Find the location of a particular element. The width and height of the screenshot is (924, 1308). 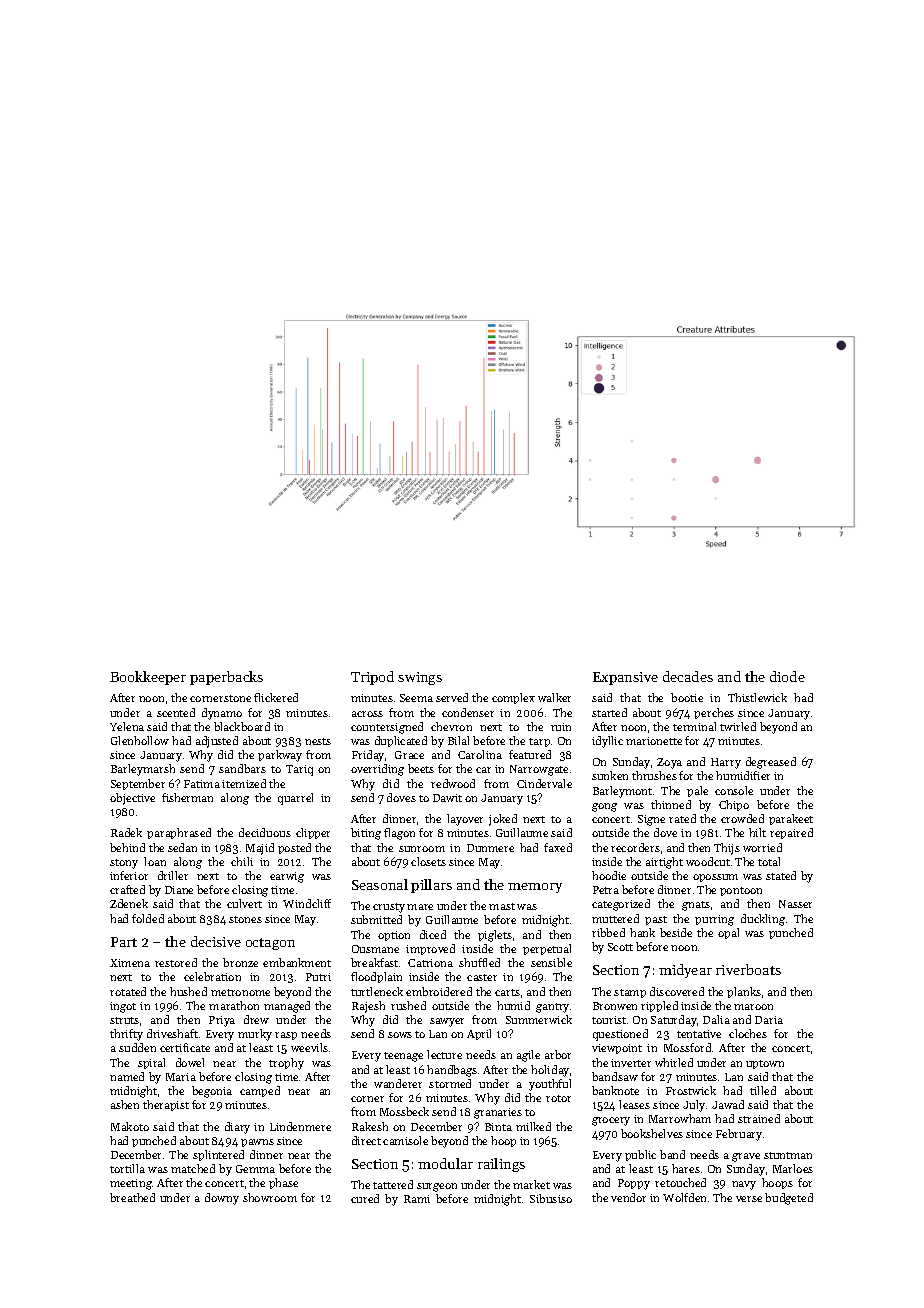

Chipo is located at coordinates (734, 805).
